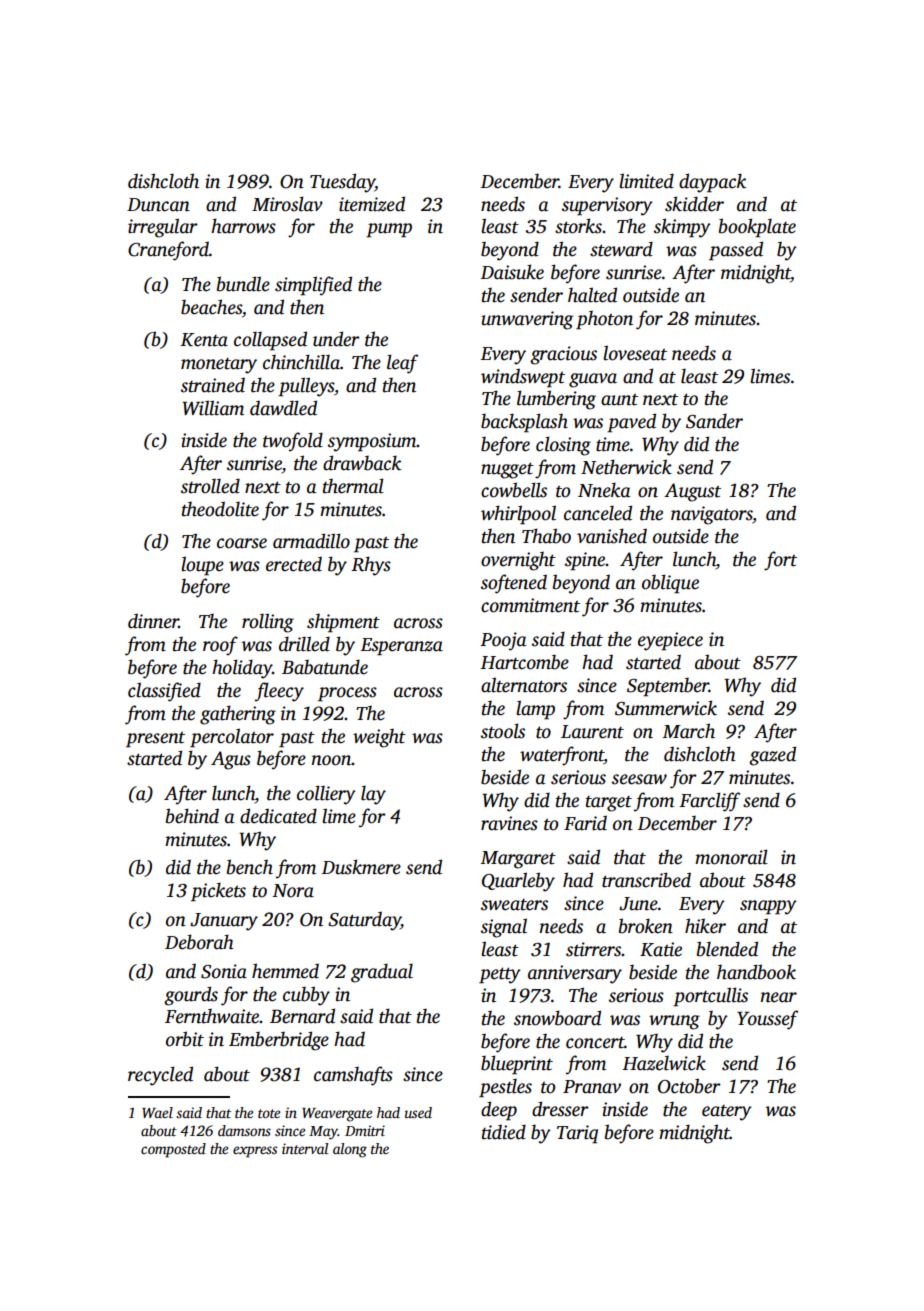 Image resolution: width=924 pixels, height=1311 pixels. I want to click on Miroslav, so click(287, 204).
